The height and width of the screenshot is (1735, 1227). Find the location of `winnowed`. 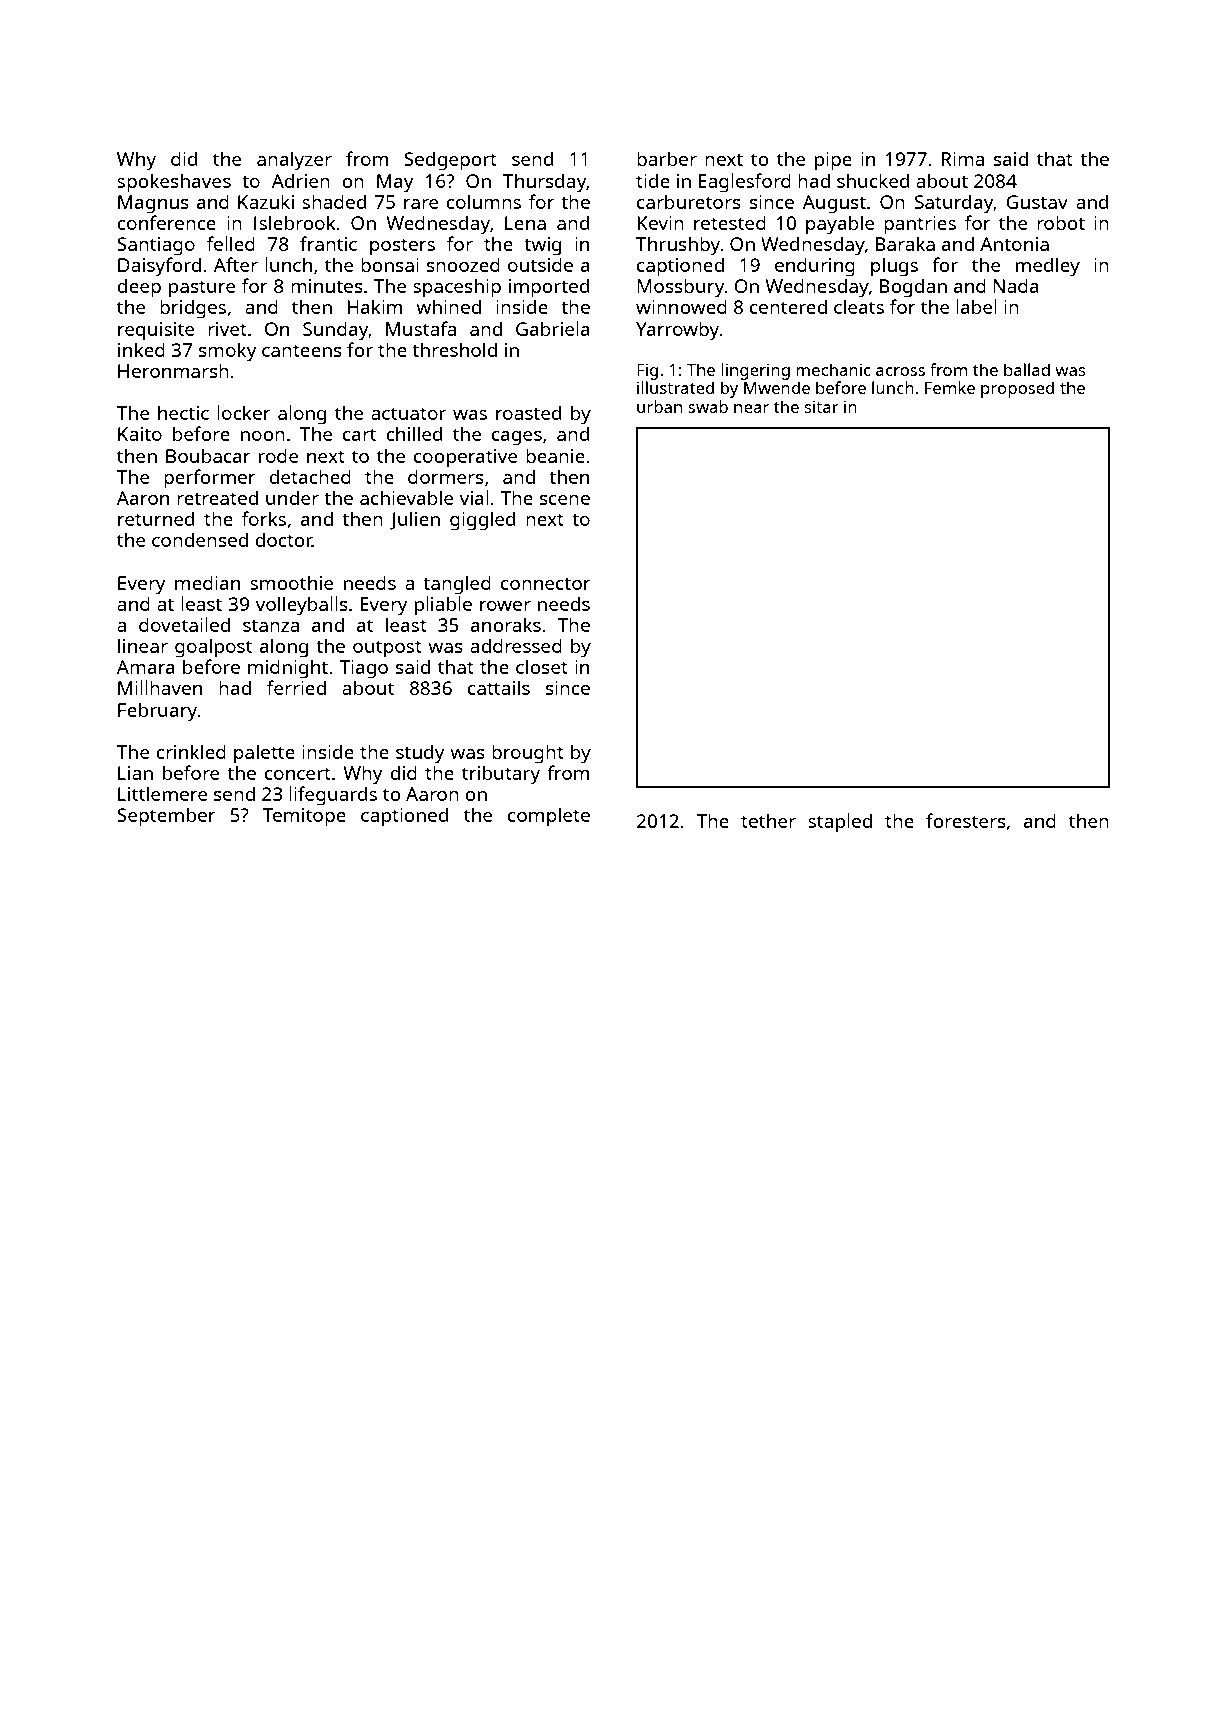

winnowed is located at coordinates (681, 307).
